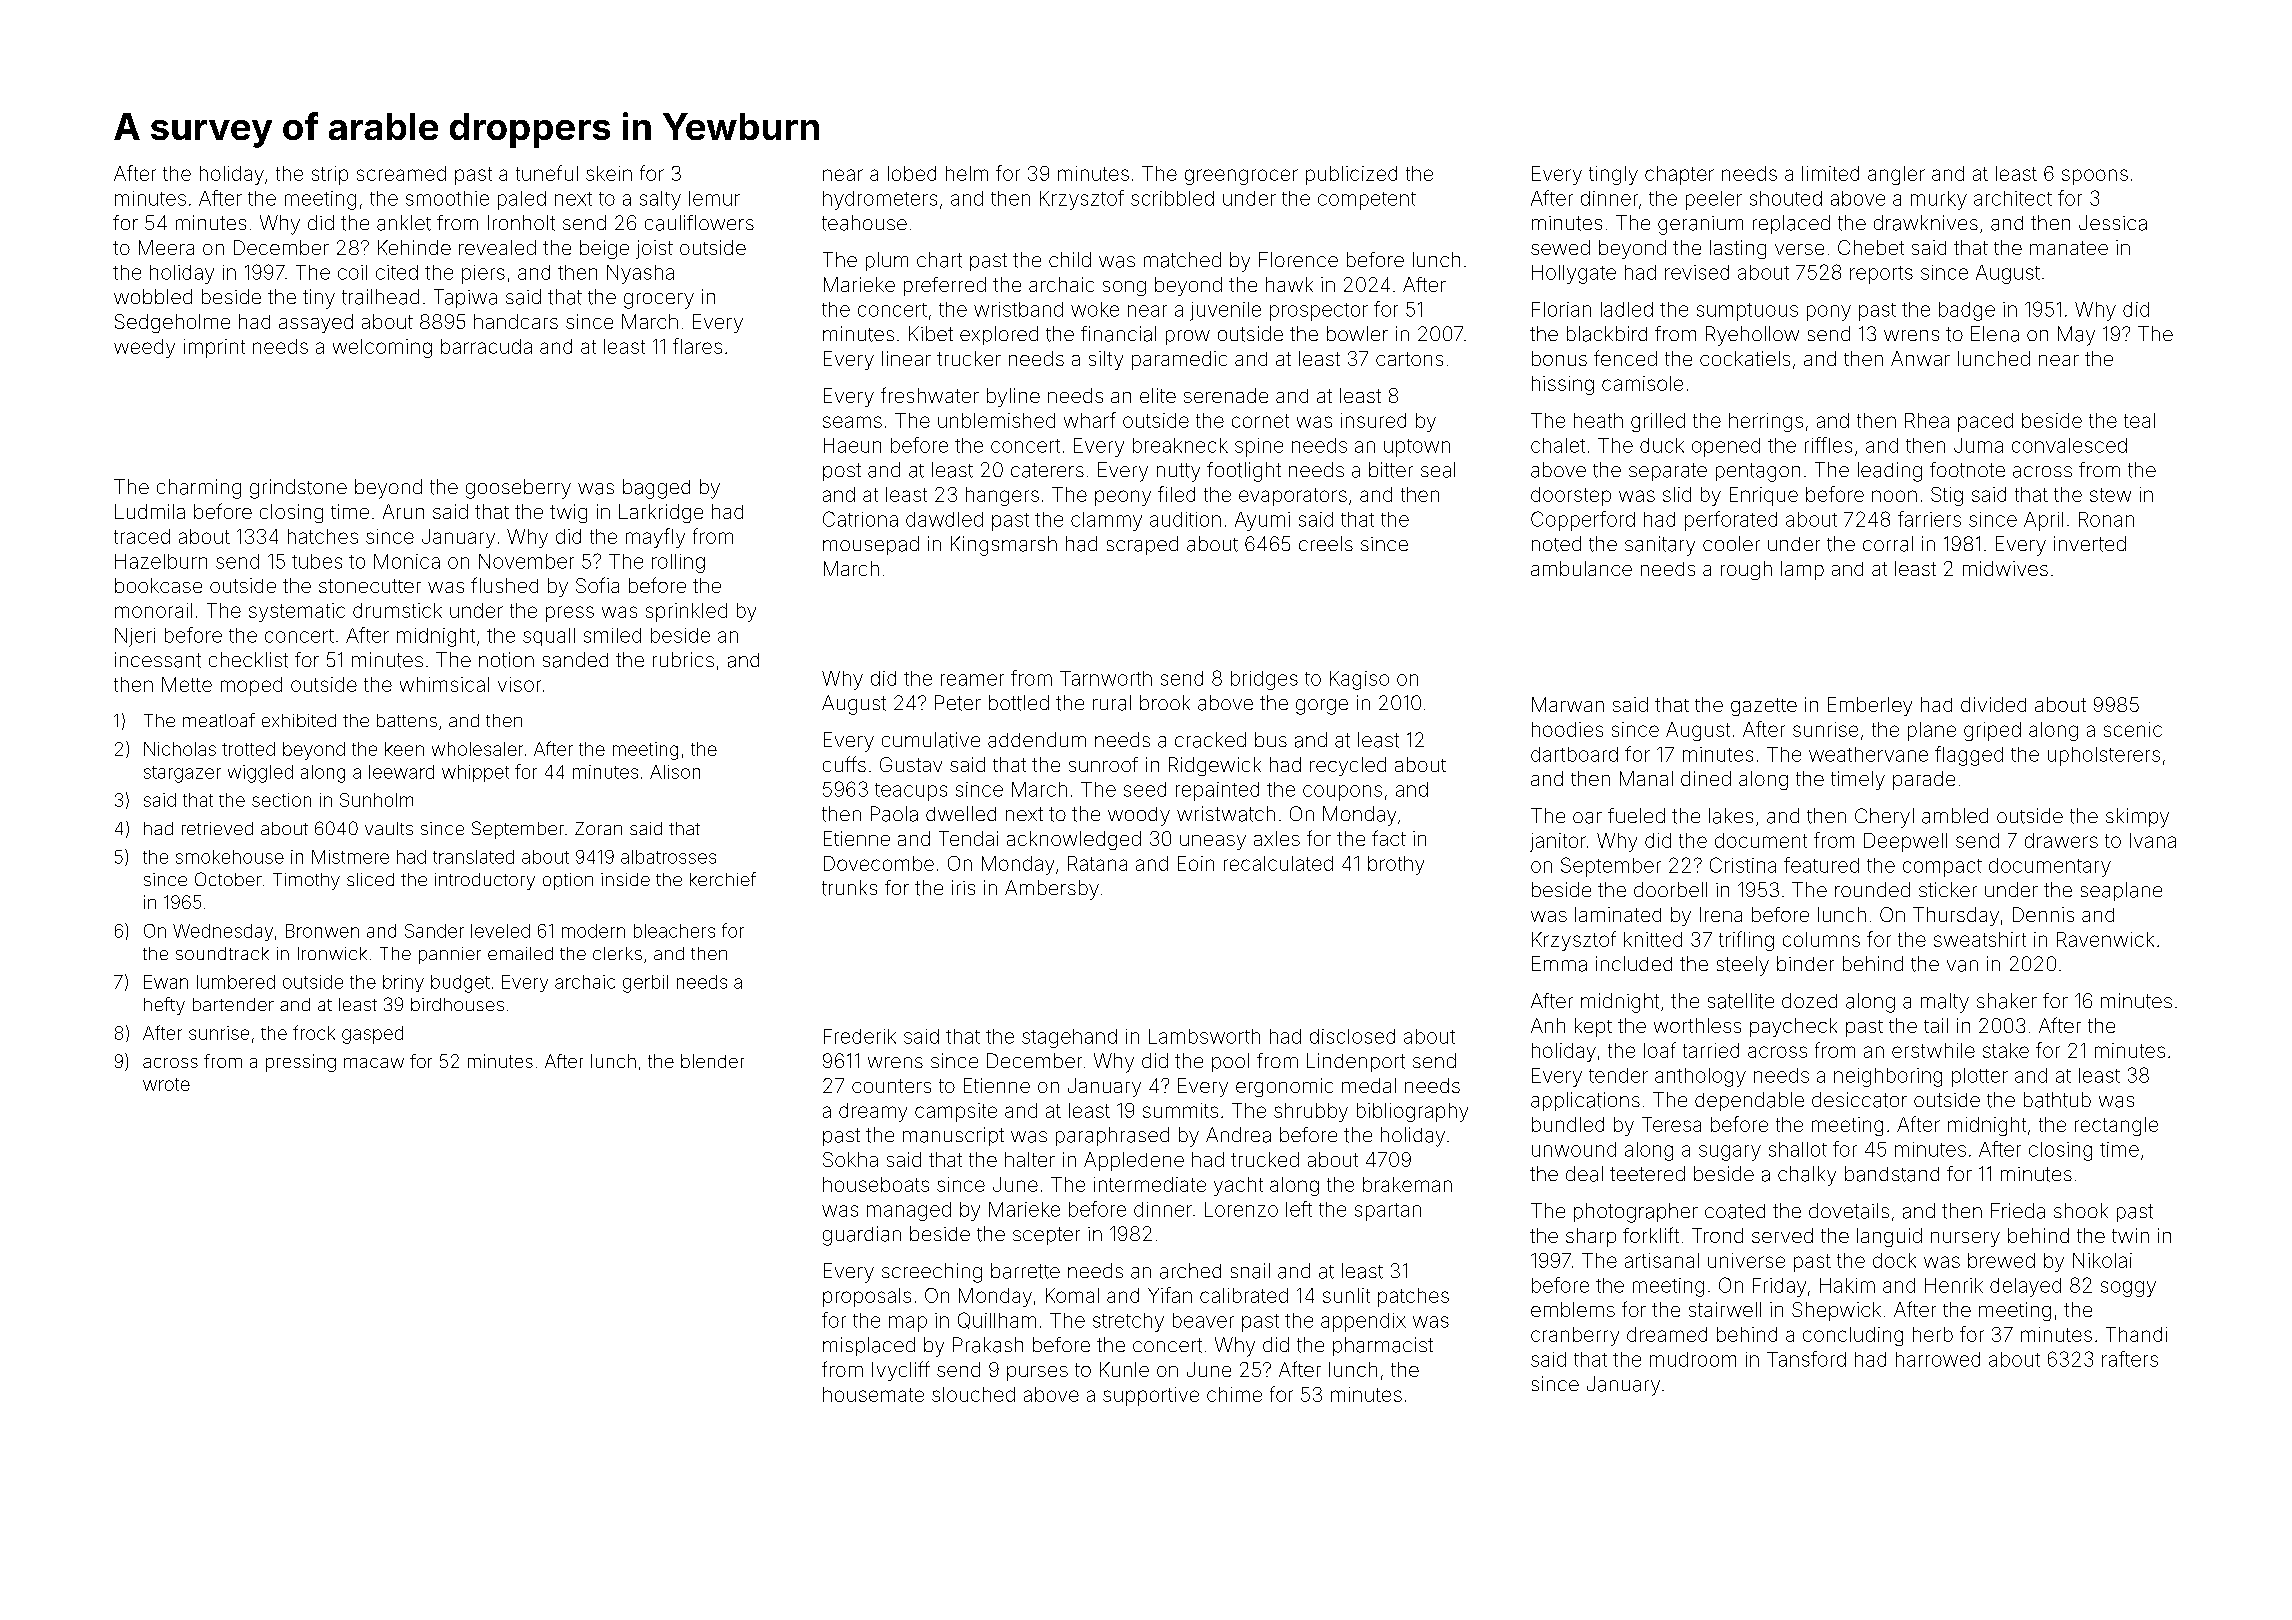 The height and width of the page is (1620, 2292). I want to click on preferred, so click(945, 286).
